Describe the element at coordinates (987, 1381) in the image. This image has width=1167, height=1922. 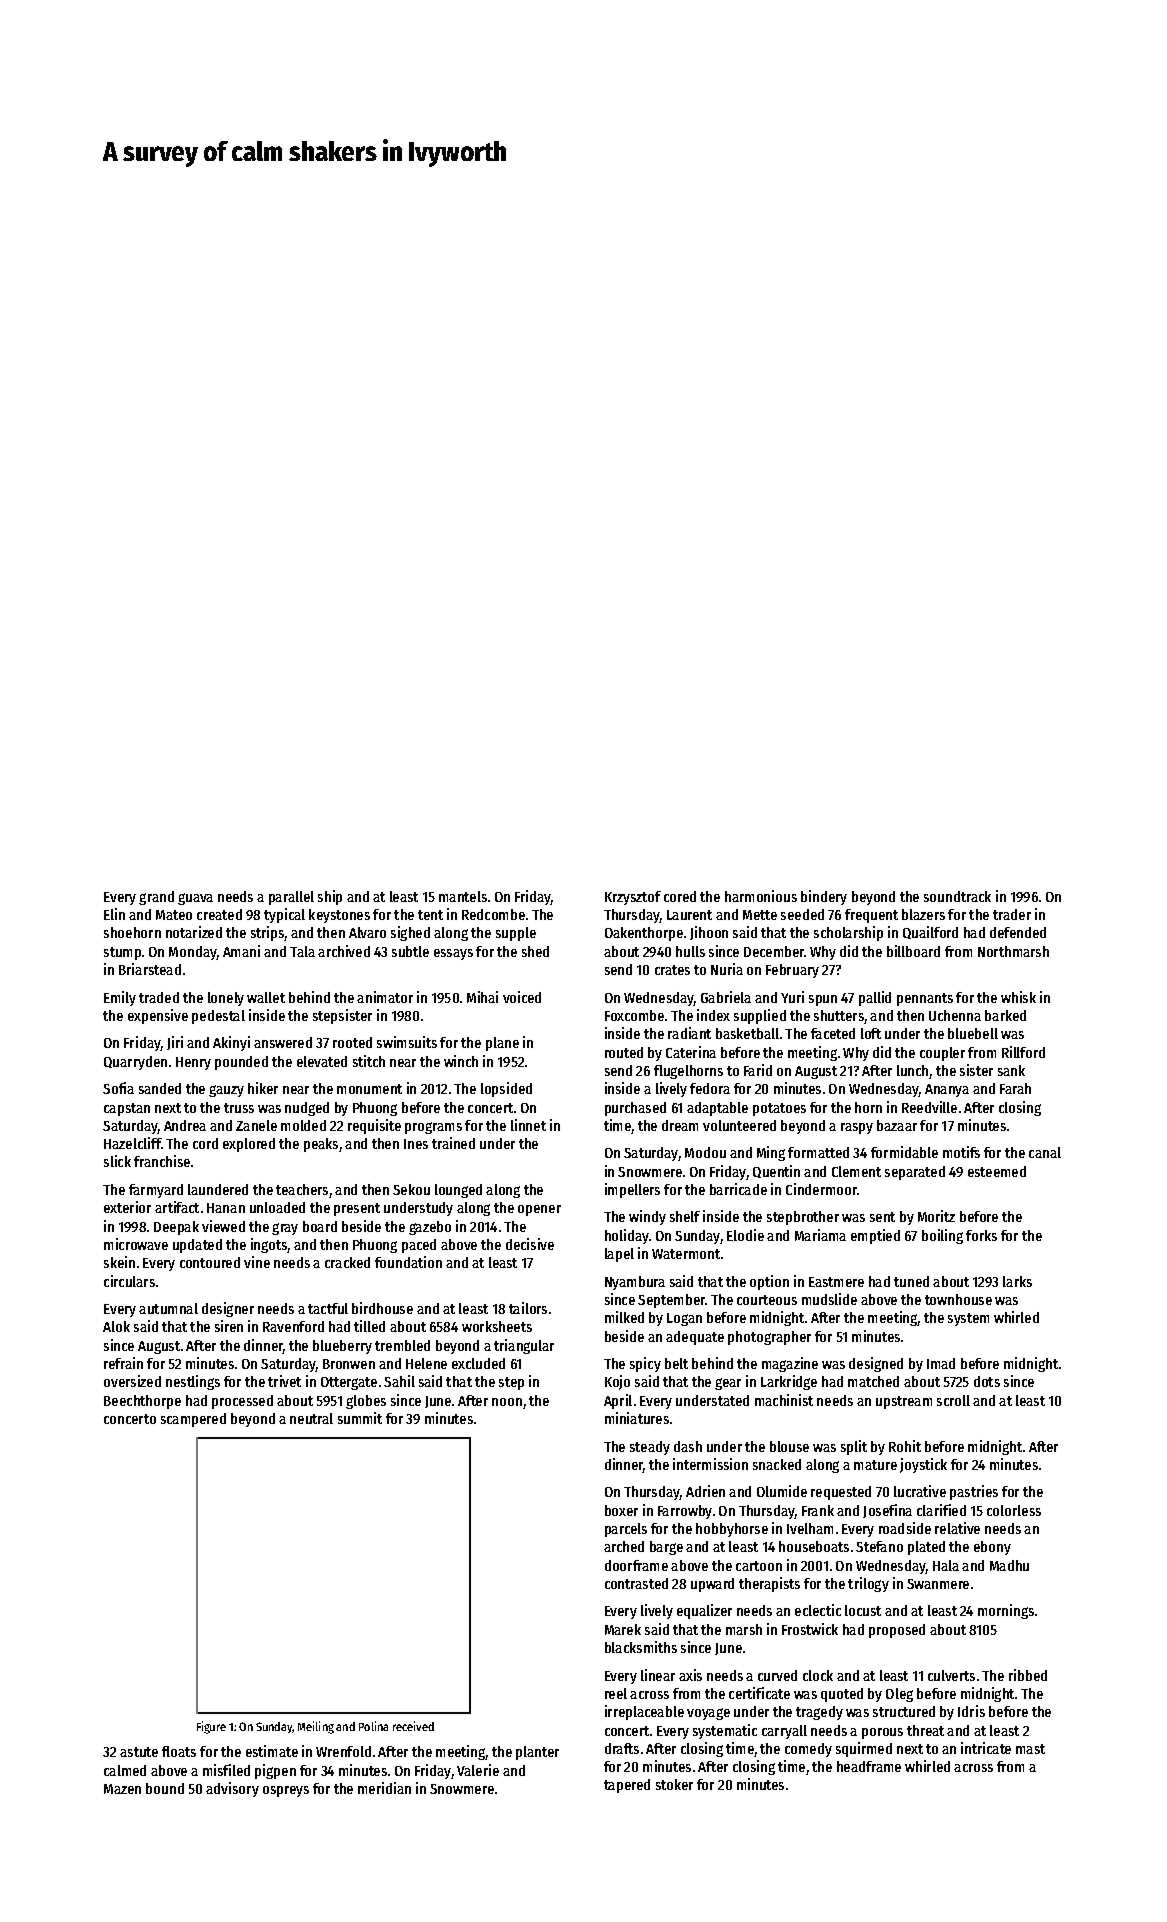
I see `dots` at that location.
